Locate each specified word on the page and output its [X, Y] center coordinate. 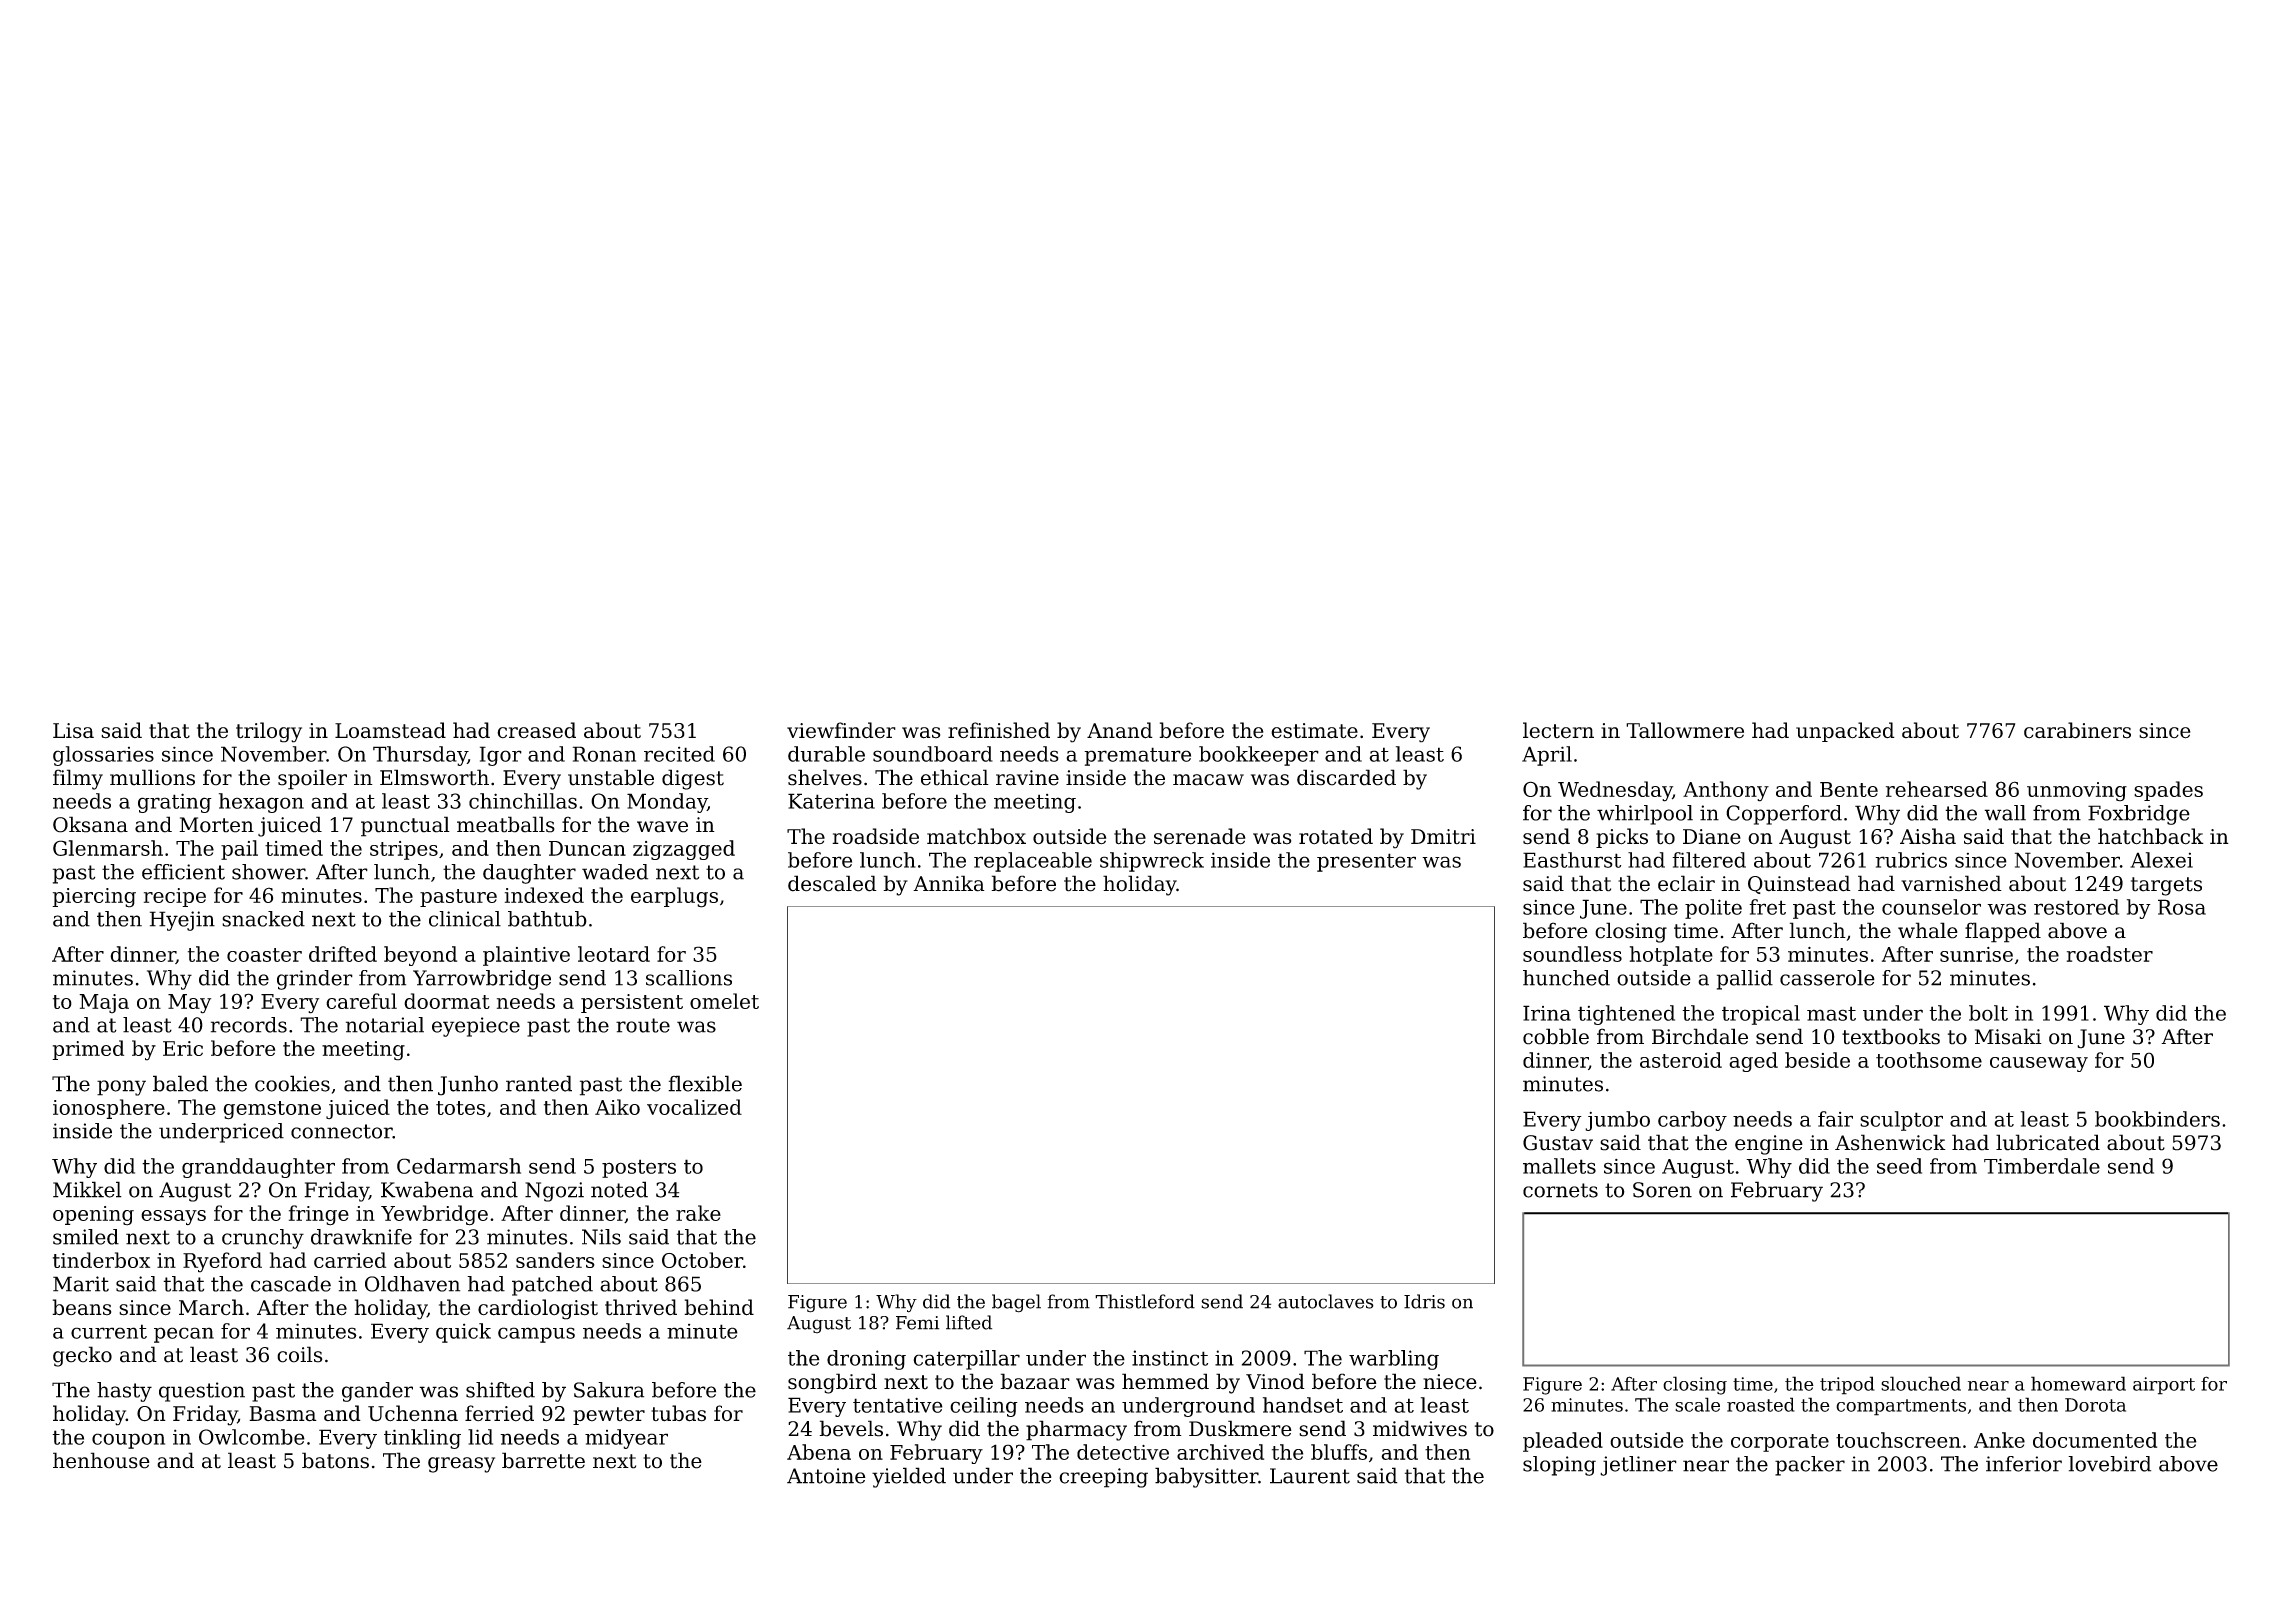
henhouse [101, 1460]
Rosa [2182, 907]
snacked [263, 919]
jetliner [1638, 1466]
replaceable [1033, 862]
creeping [1103, 1478]
